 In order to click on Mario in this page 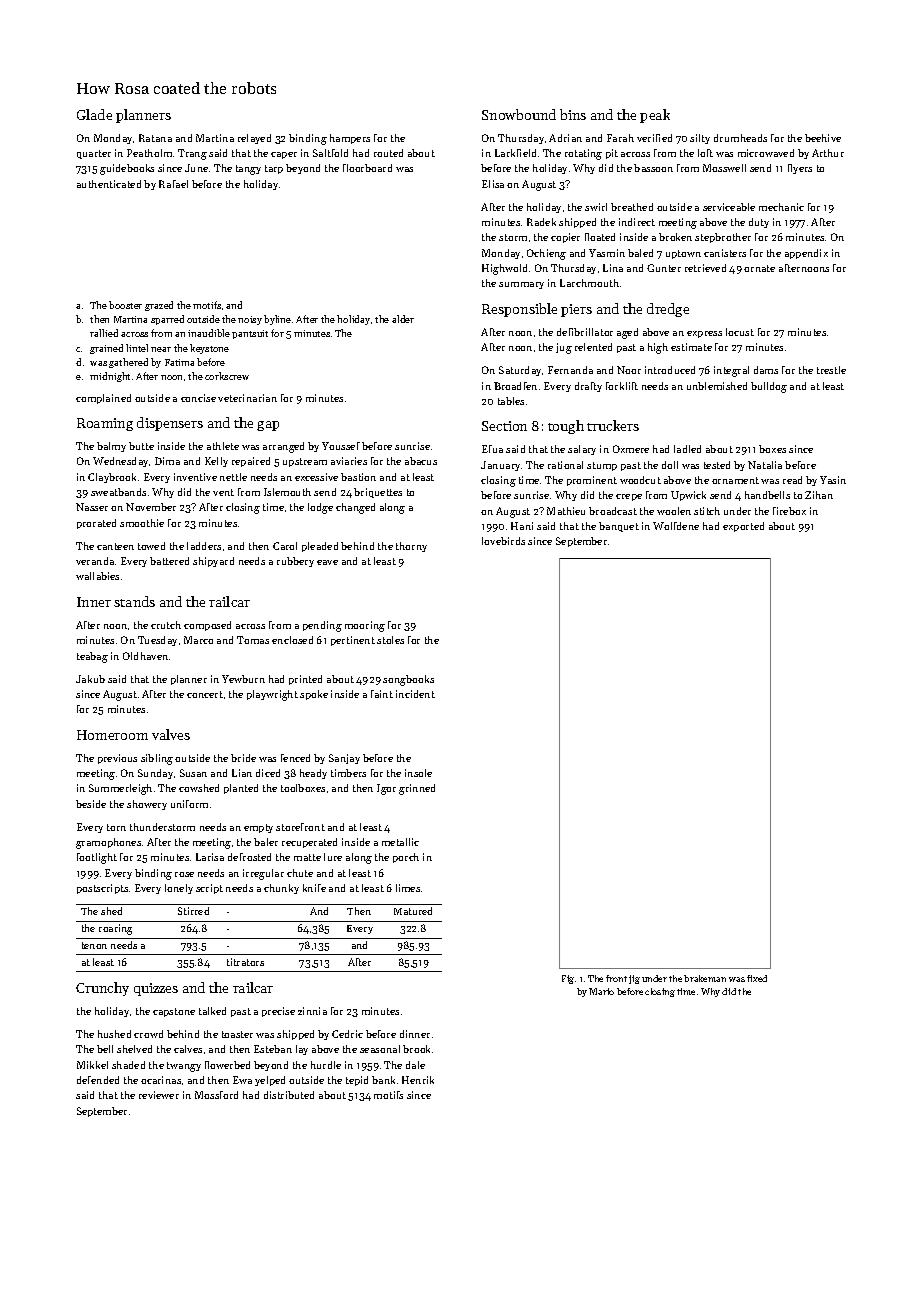, I will do `click(601, 991)`.
